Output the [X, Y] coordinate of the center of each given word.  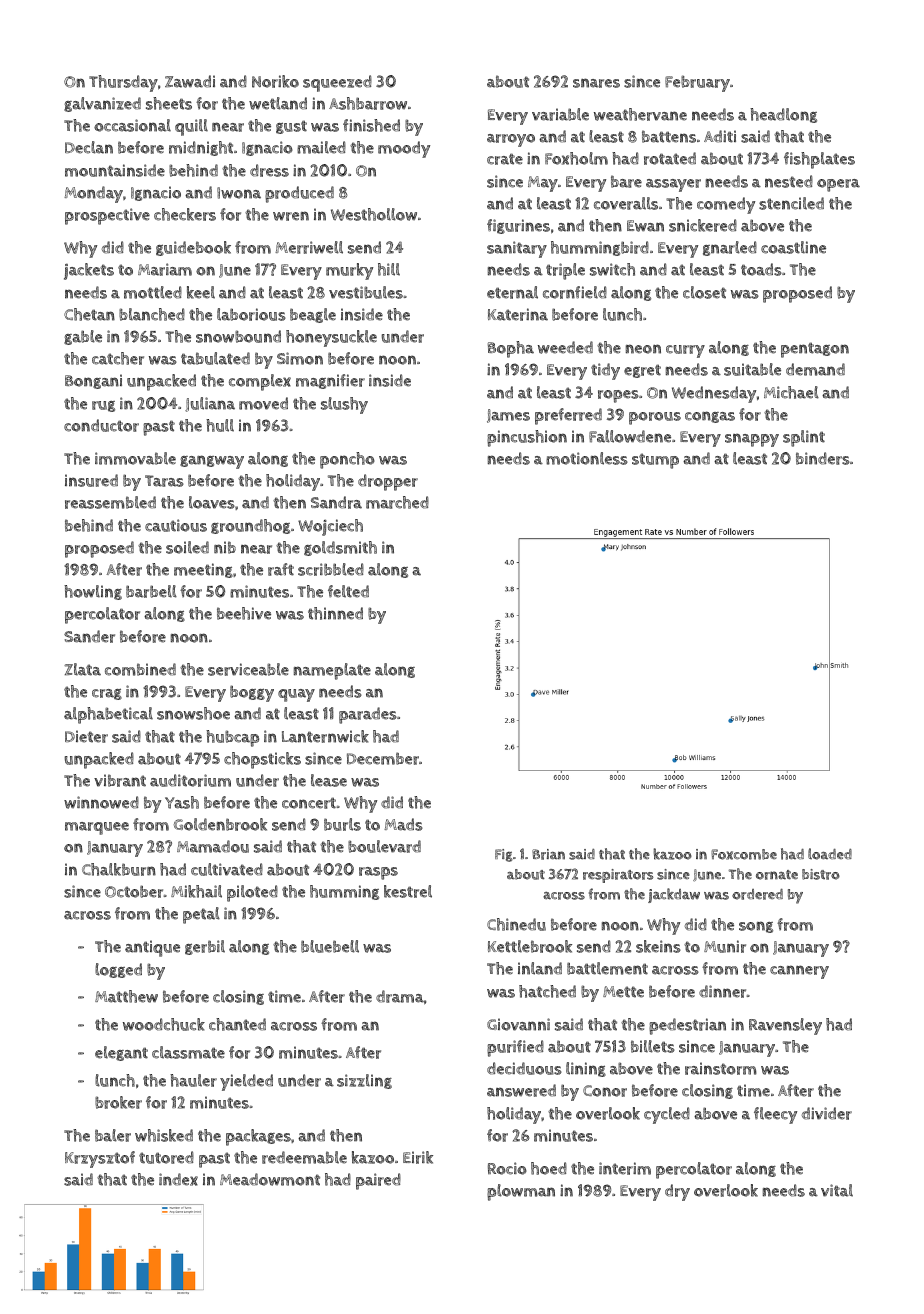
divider [827, 1113]
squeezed [337, 83]
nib [225, 547]
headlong [783, 115]
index [178, 1179]
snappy [752, 440]
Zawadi [190, 81]
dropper [388, 482]
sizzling [364, 1081]
